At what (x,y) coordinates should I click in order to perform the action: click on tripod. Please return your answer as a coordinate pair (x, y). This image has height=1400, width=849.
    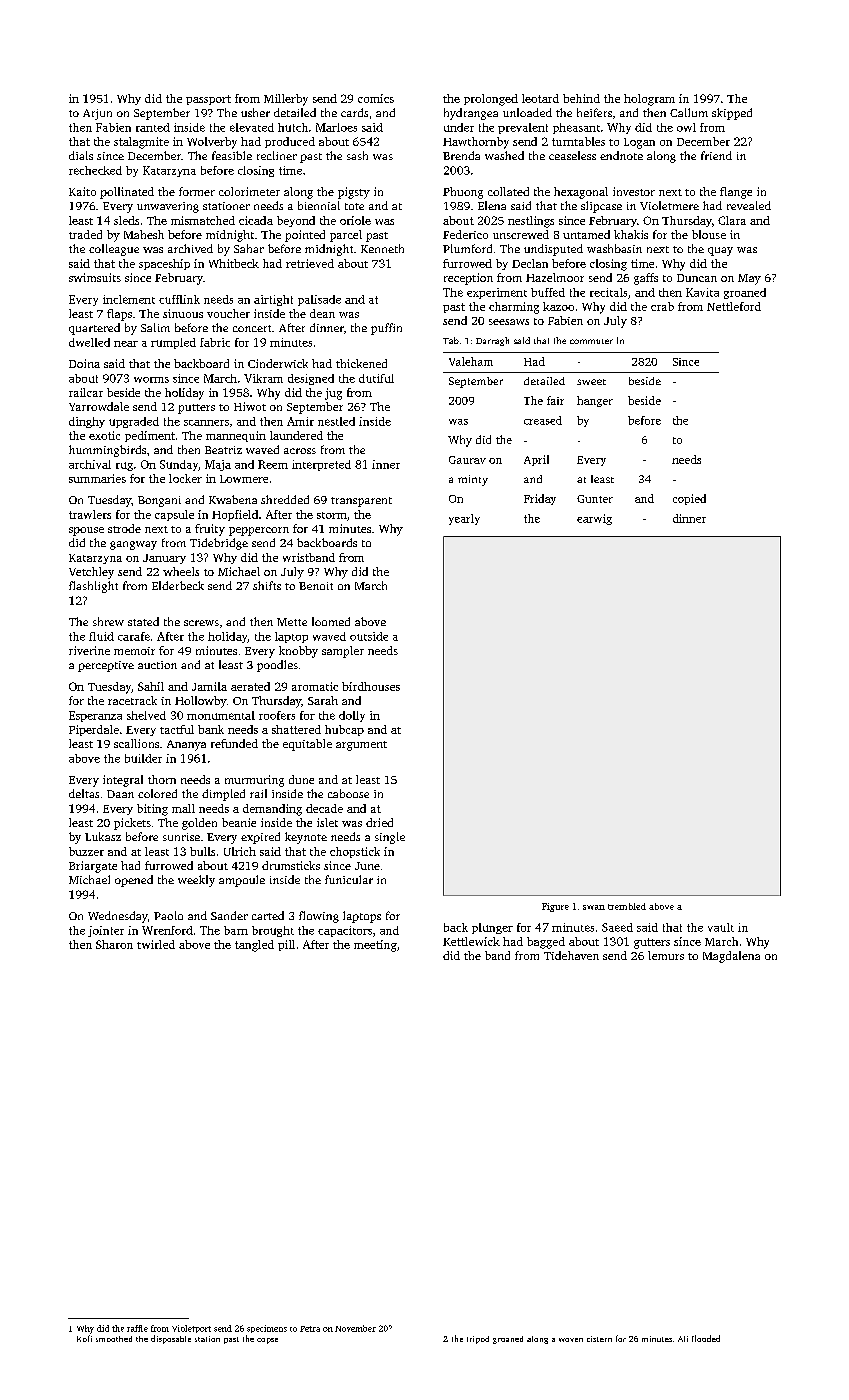
    Looking at the image, I should click on (478, 1340).
